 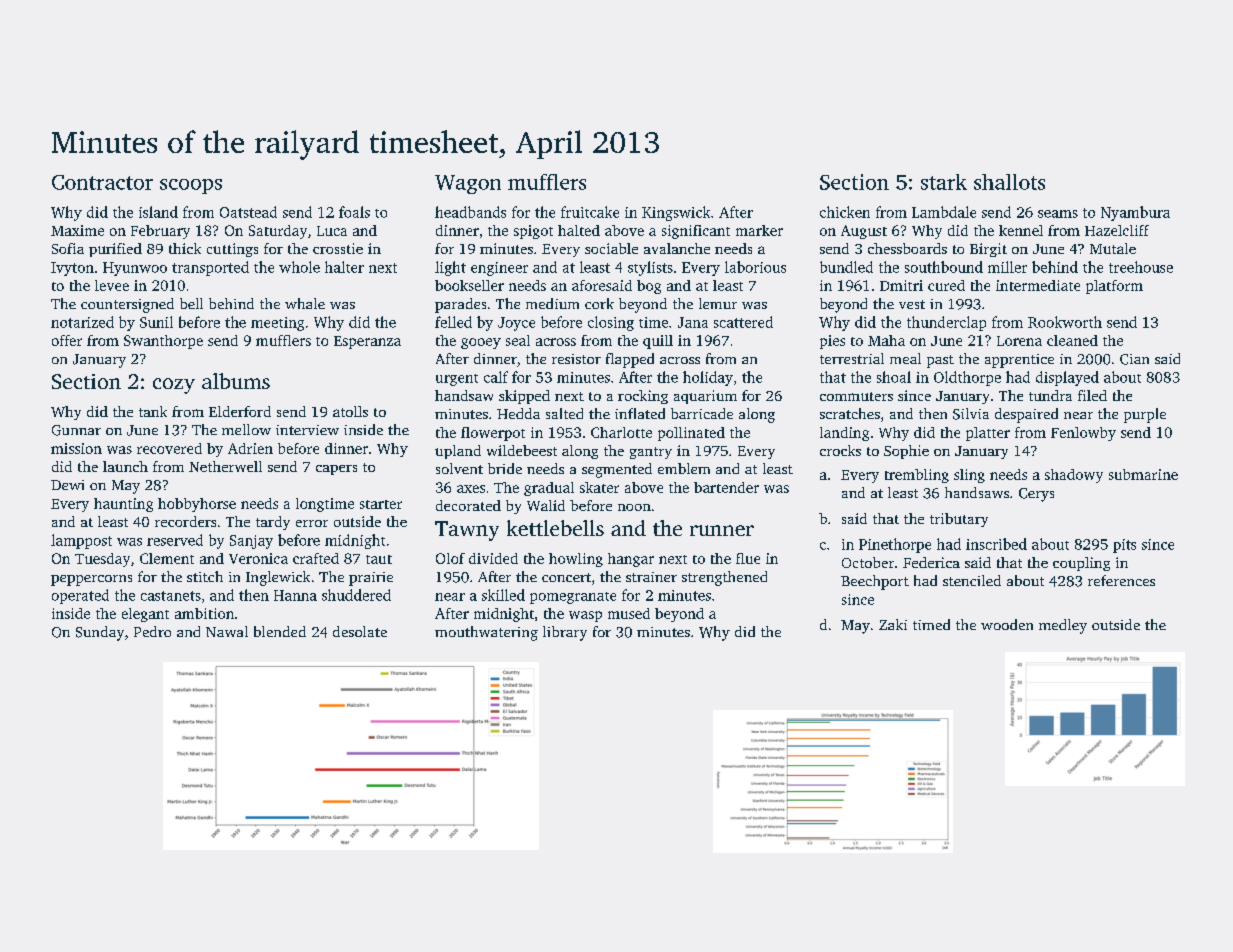 I want to click on kennel, so click(x=1021, y=230).
